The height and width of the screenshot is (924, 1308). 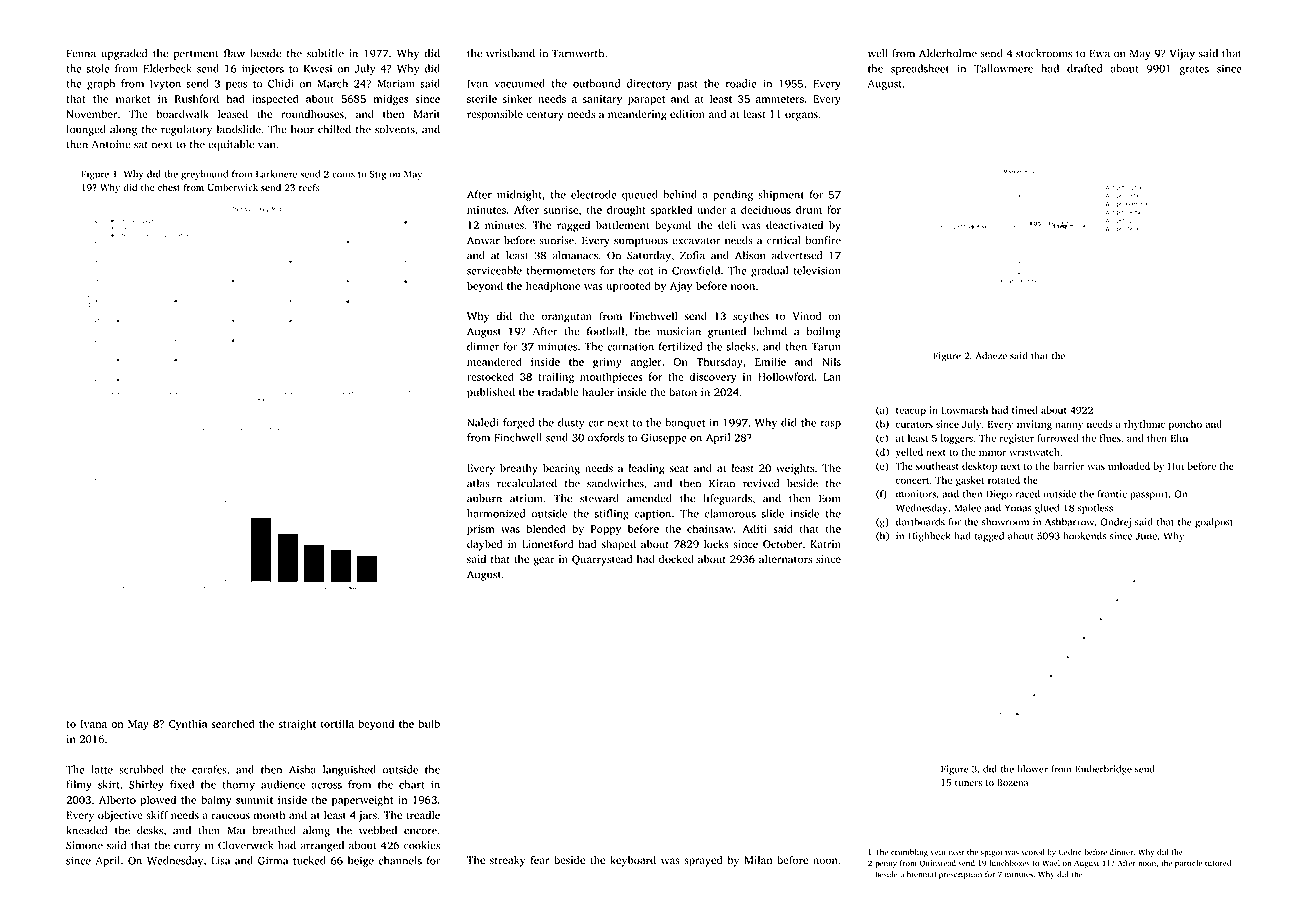 I want to click on Tarnworth, so click(x=578, y=53).
